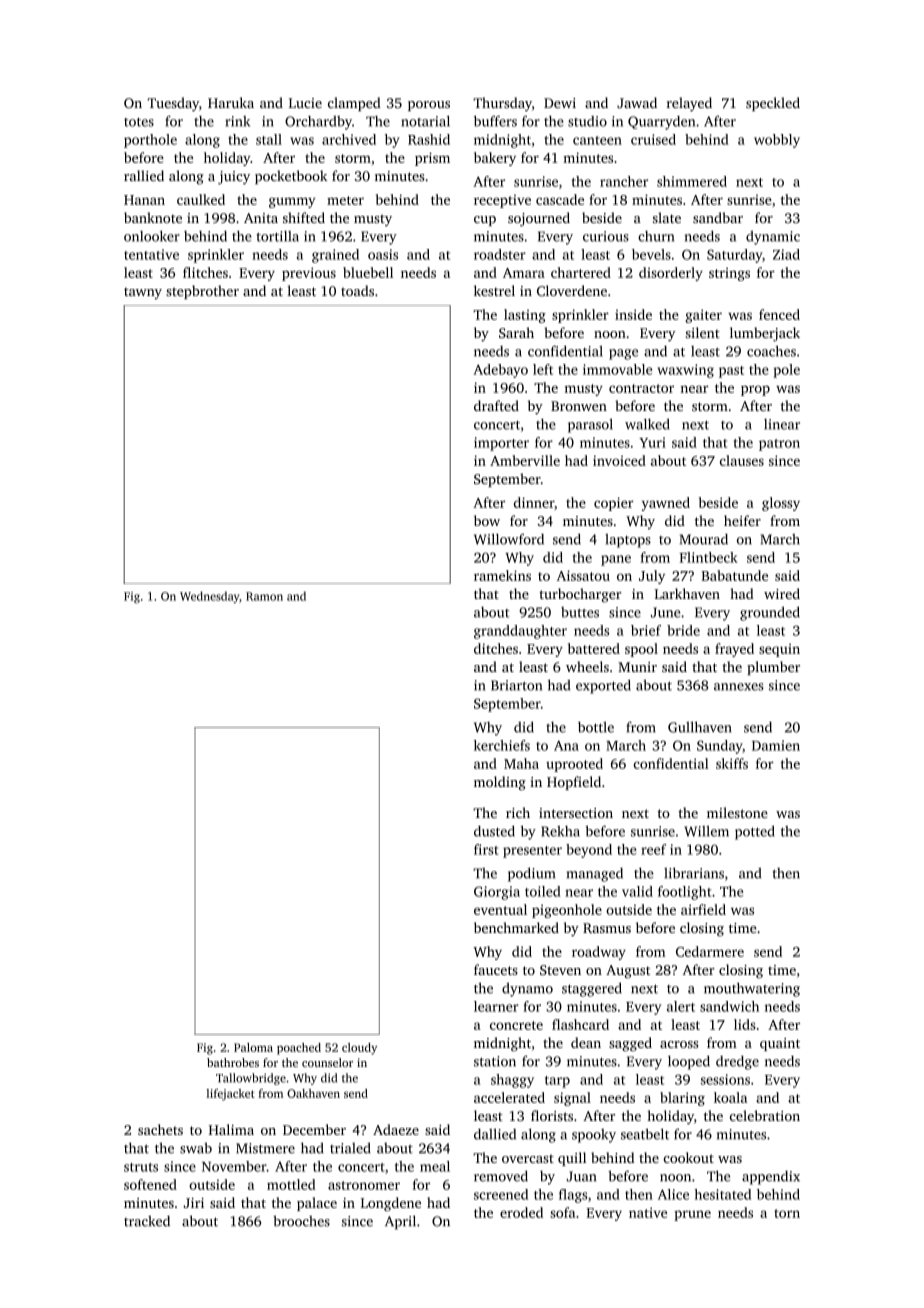 The image size is (924, 1308). What do you see at coordinates (787, 1213) in the image?
I see `torn` at bounding box center [787, 1213].
